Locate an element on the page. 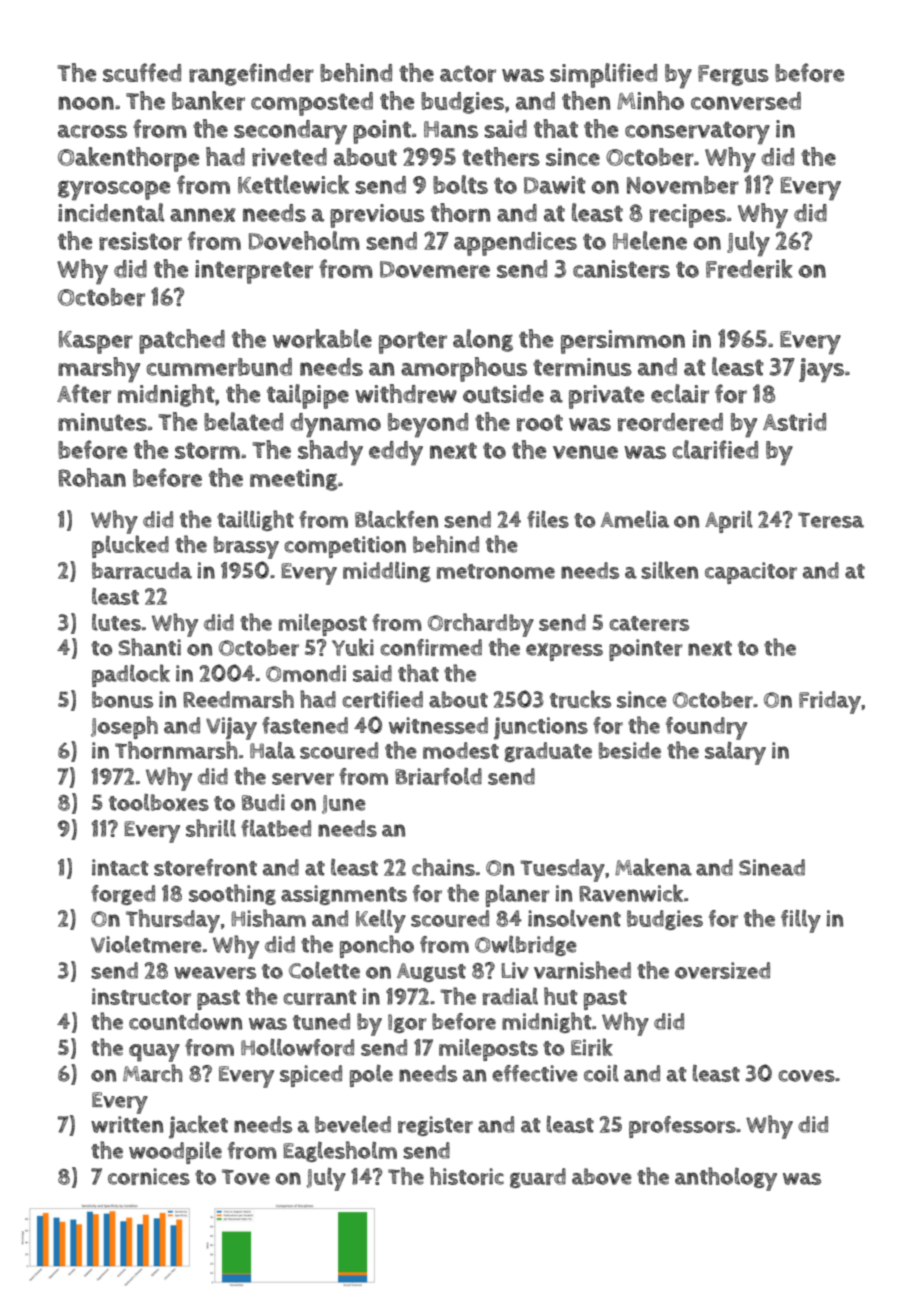  simplified is located at coordinates (603, 75).
